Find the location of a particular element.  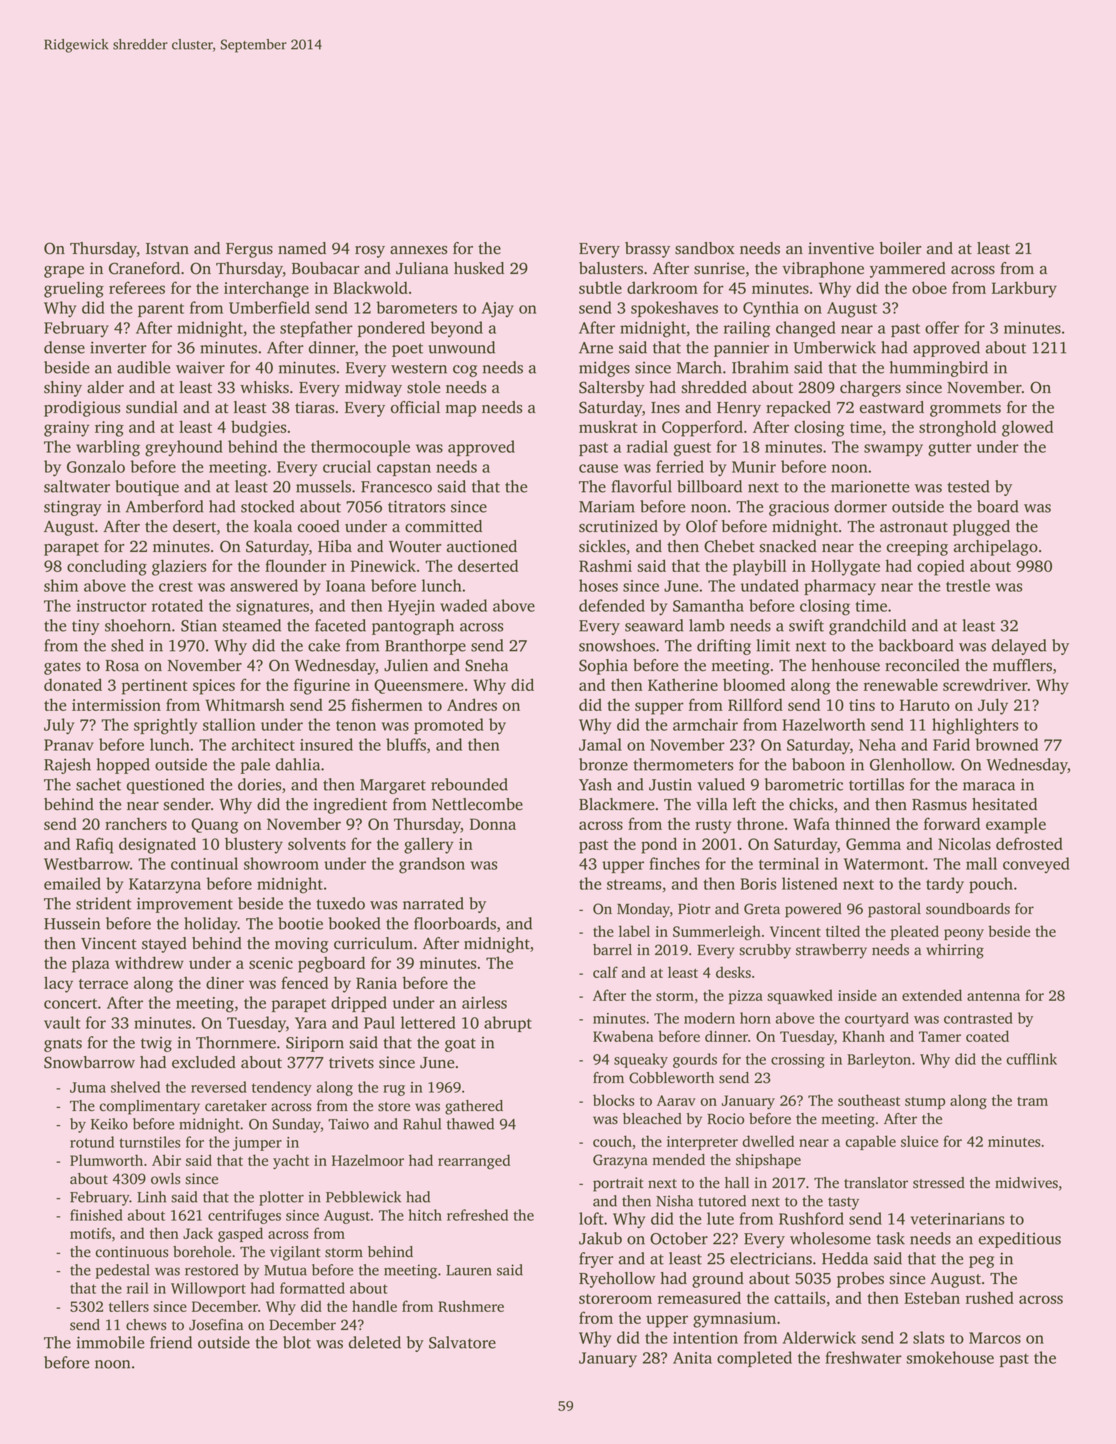

bootie is located at coordinates (300, 923).
